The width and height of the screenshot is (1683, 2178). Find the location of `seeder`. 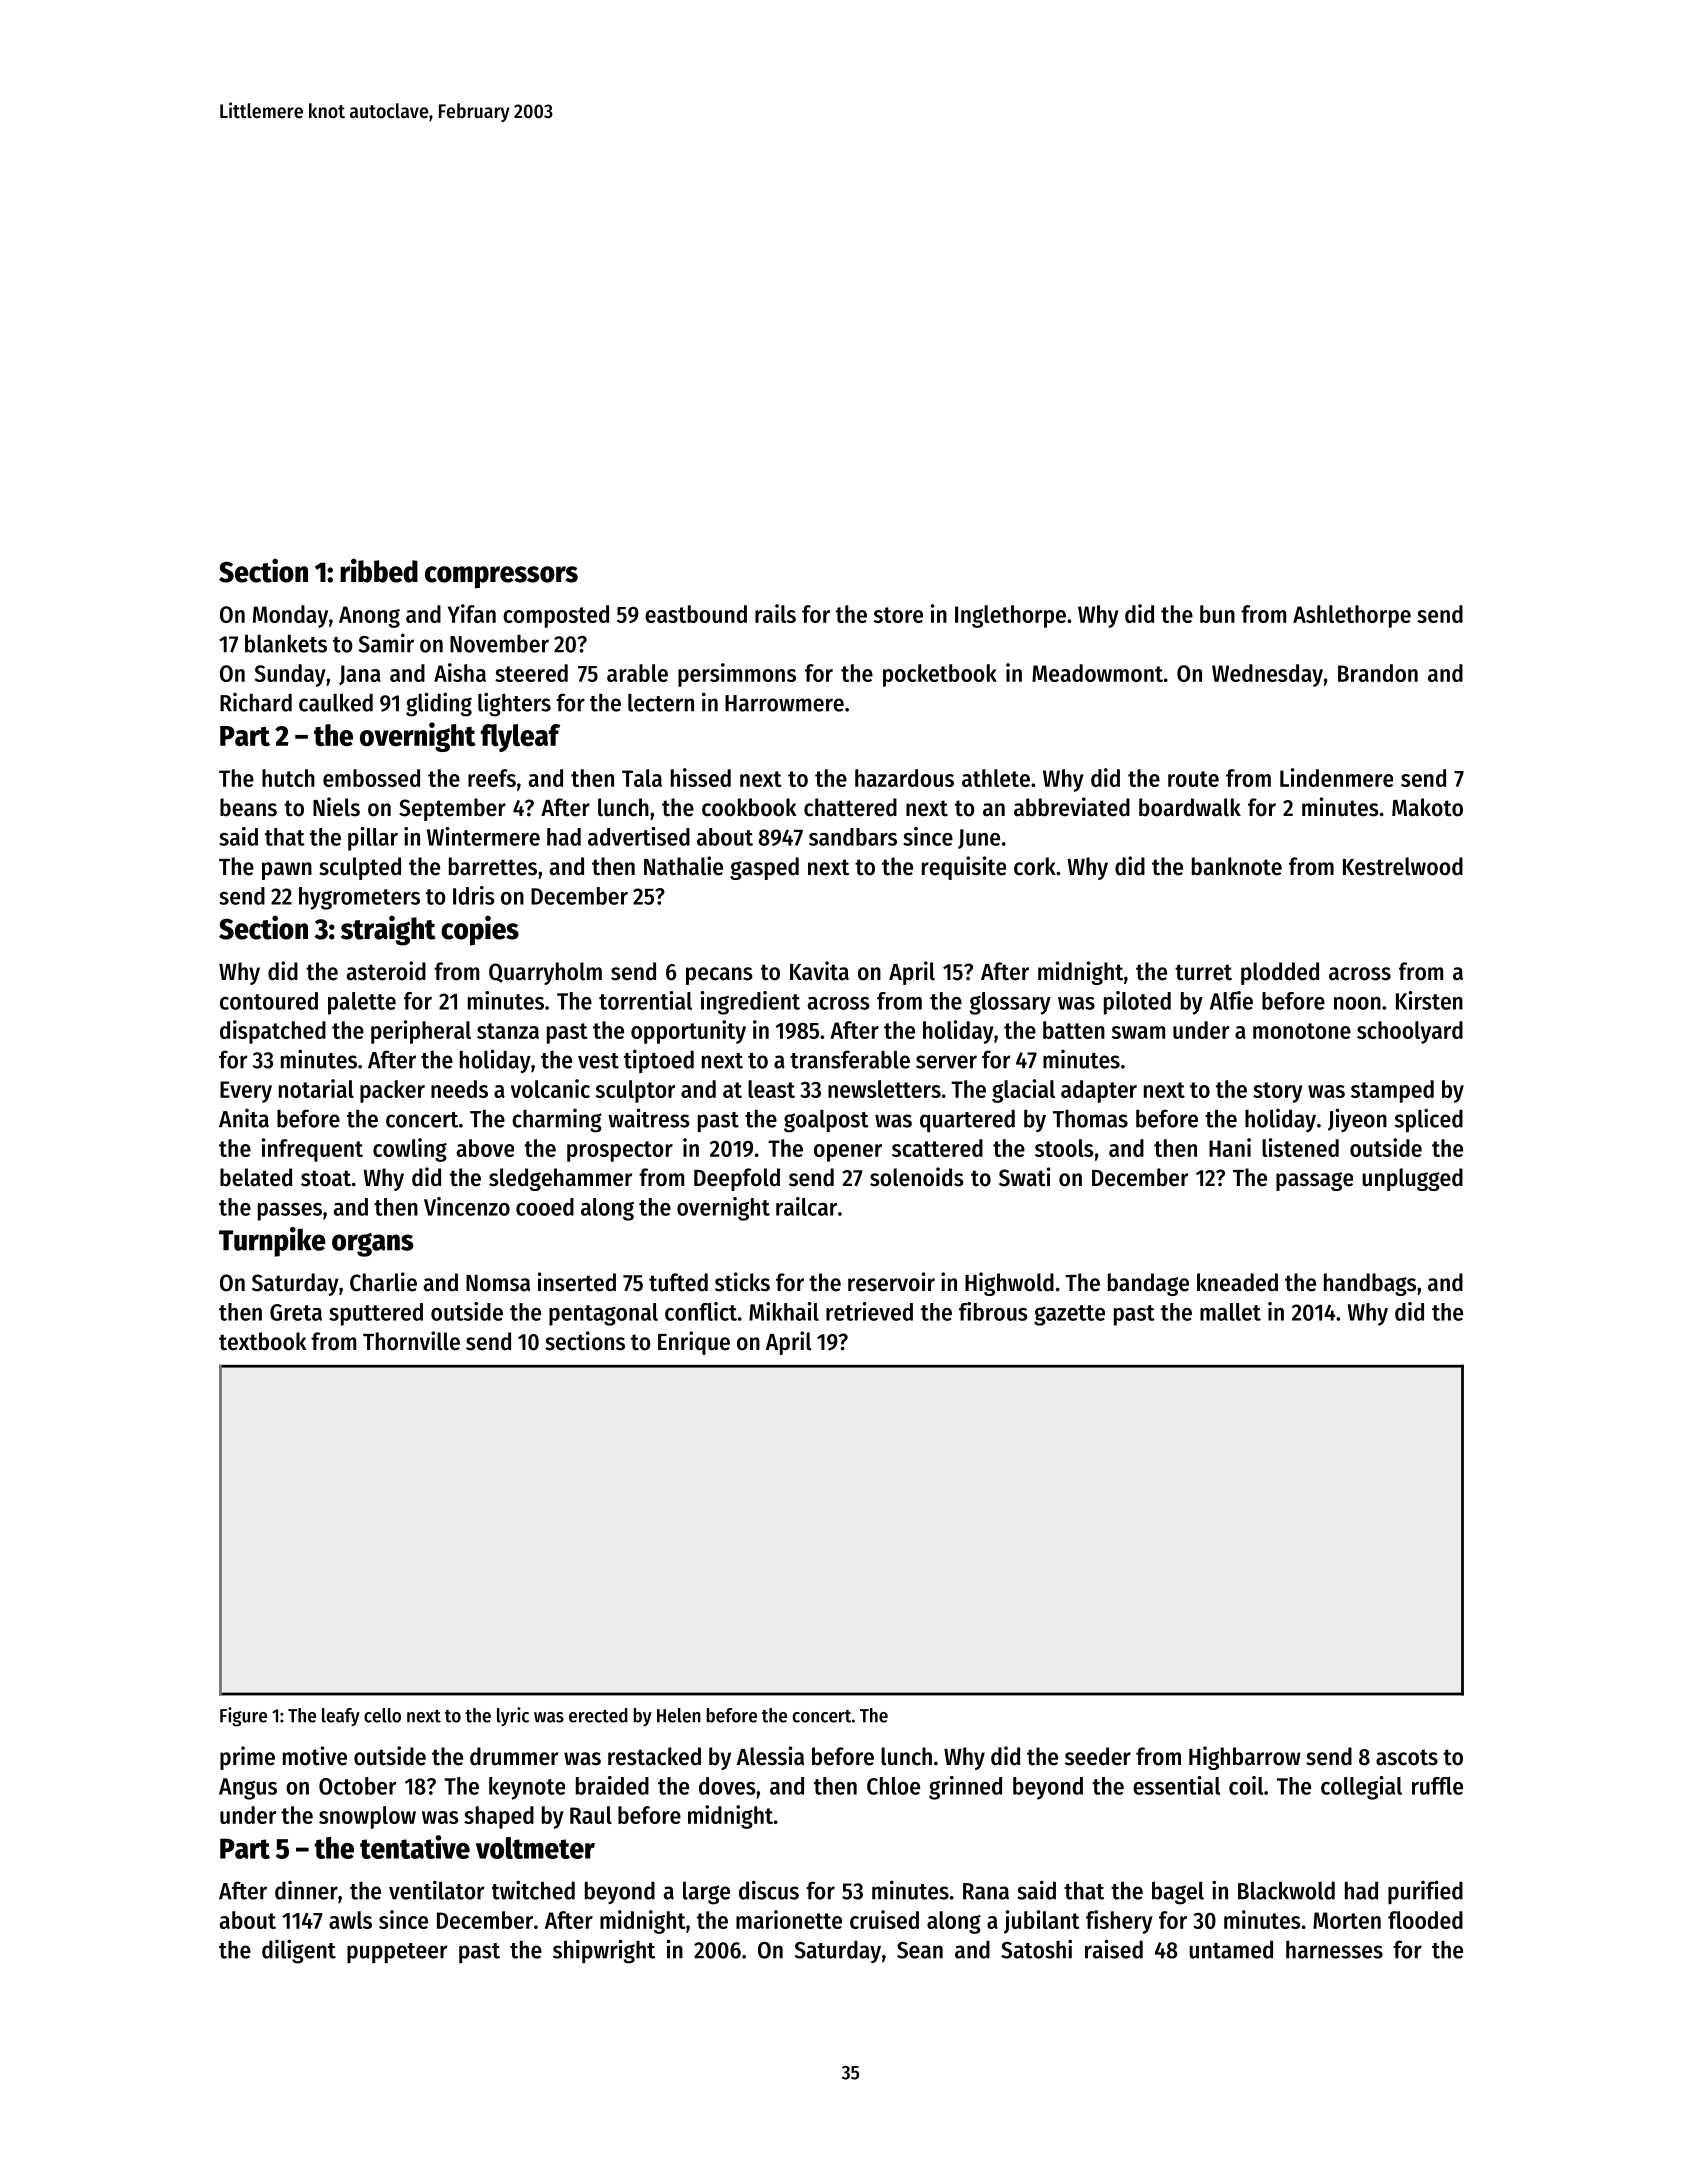

seeder is located at coordinates (1098, 1756).
